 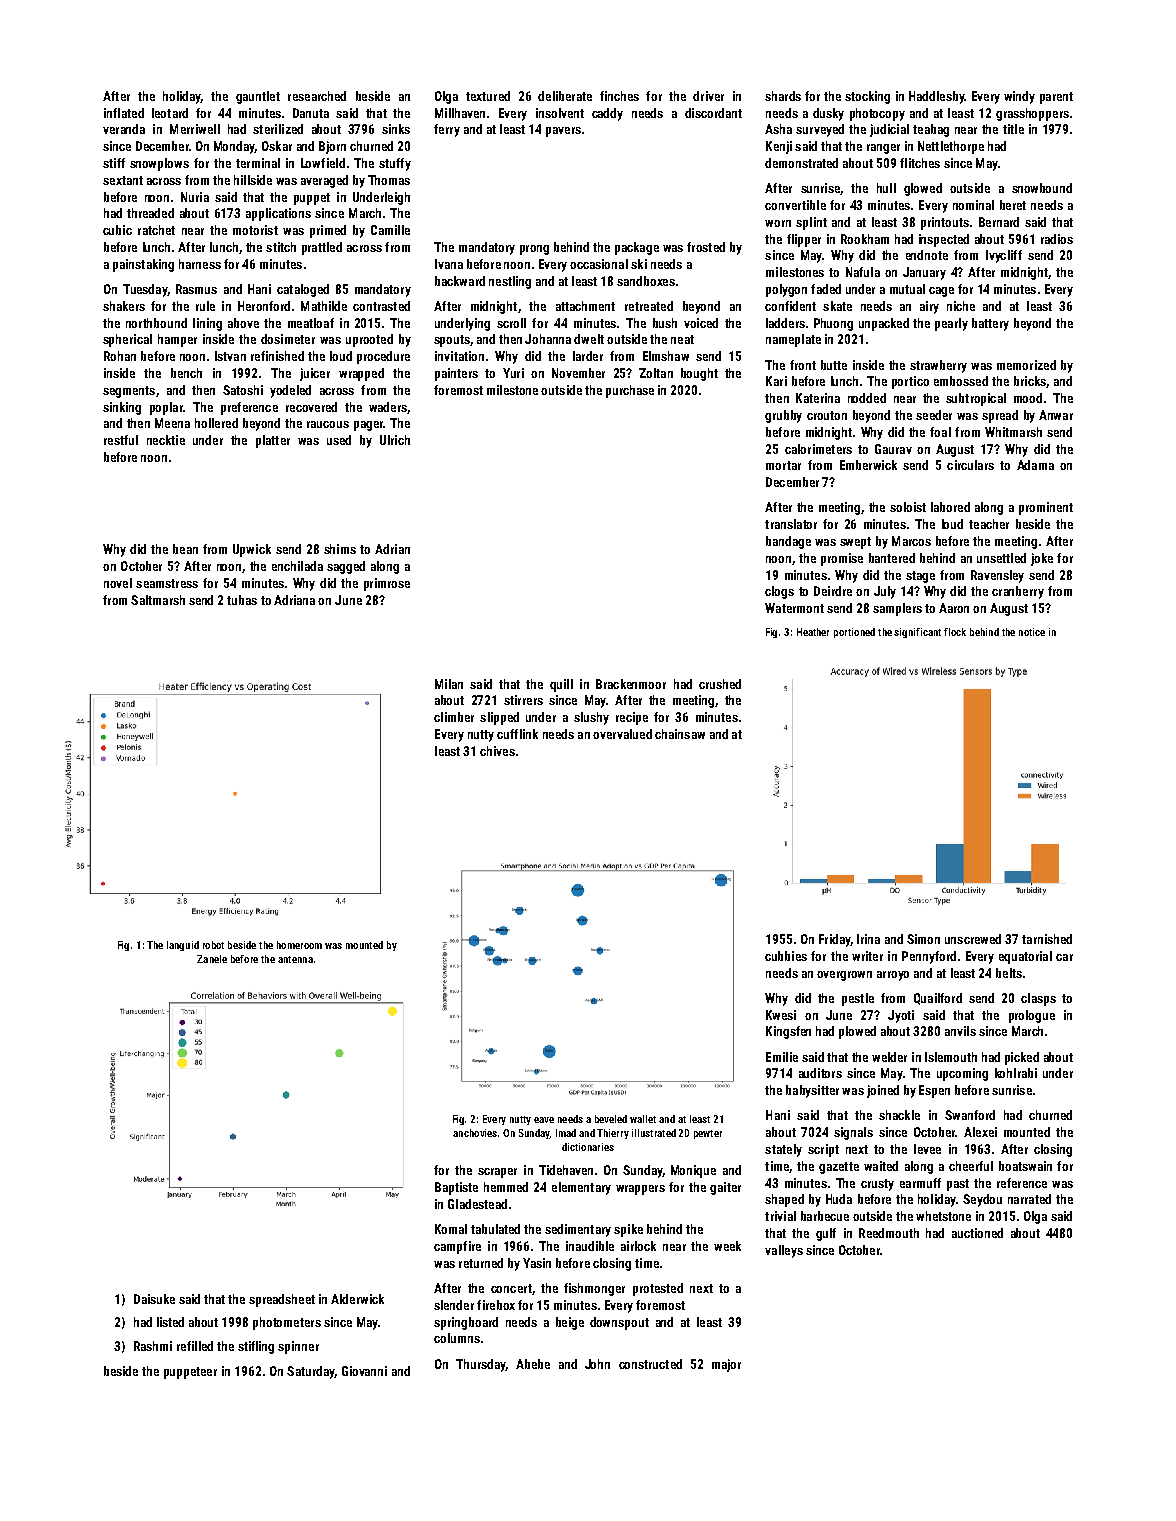 I want to click on stocking, so click(x=867, y=97).
